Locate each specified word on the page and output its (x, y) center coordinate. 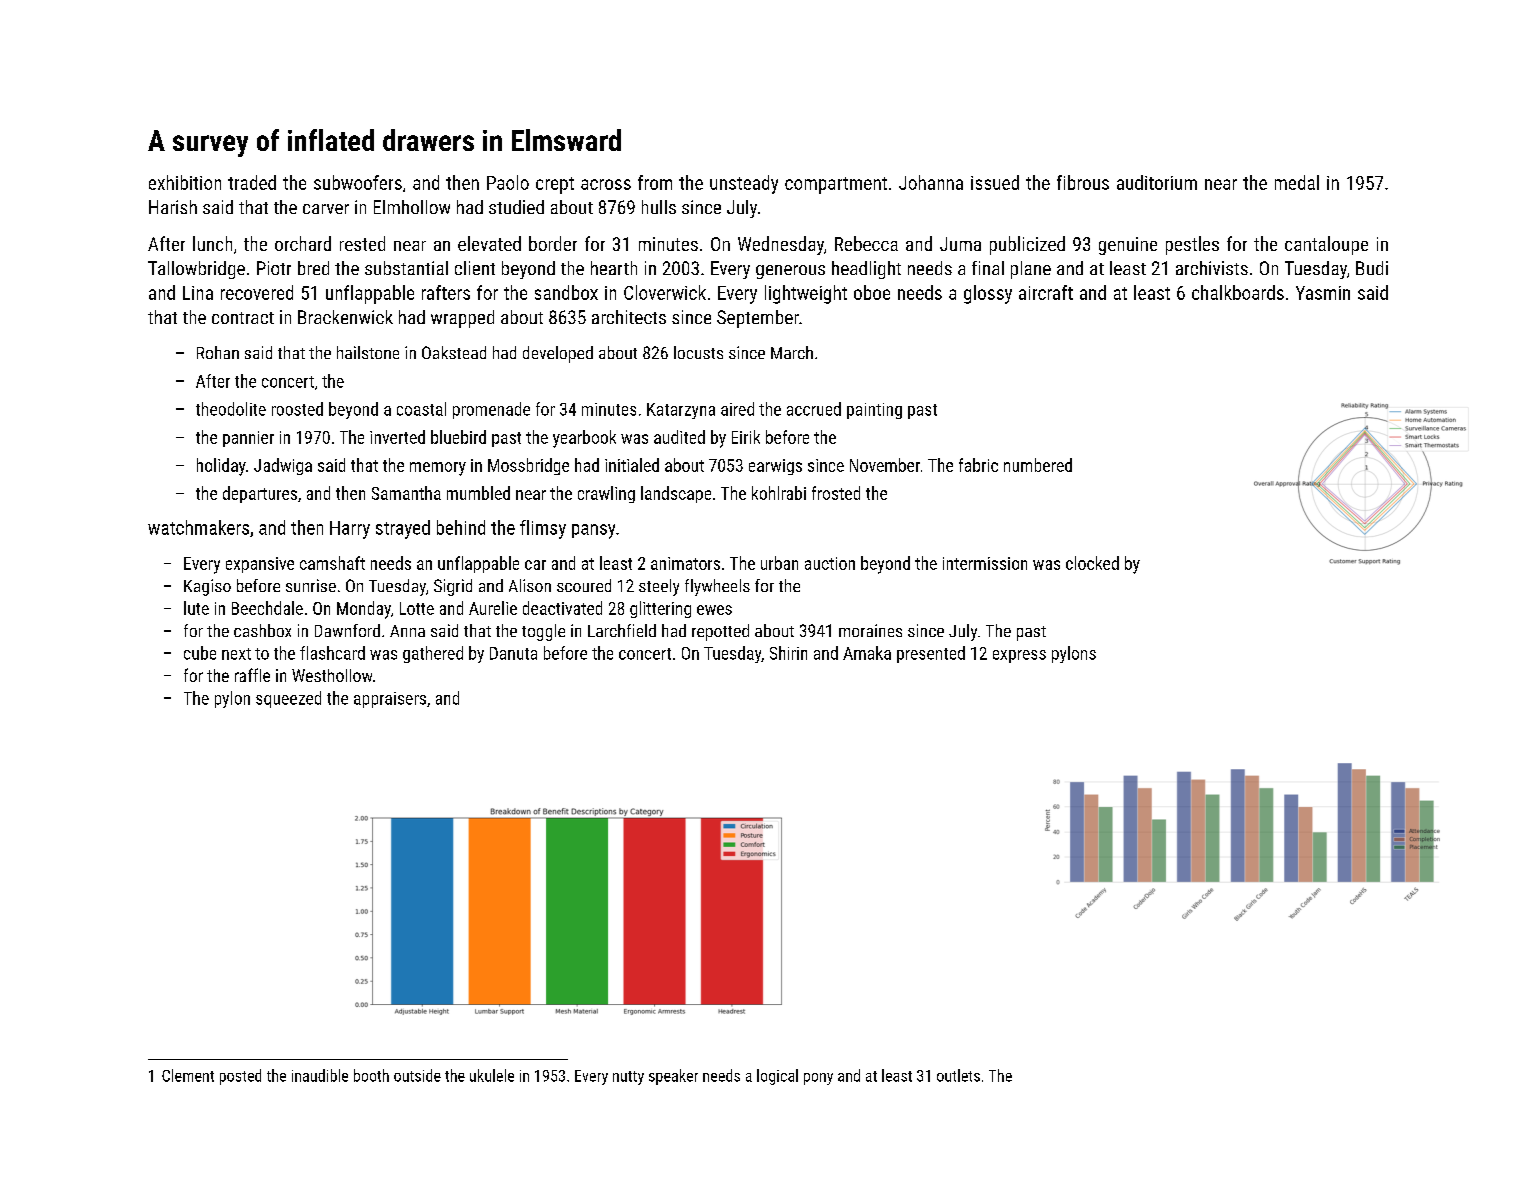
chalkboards (1238, 292)
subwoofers (358, 182)
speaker (673, 1077)
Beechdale (267, 608)
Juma (960, 244)
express (1019, 656)
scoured (584, 585)
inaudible (320, 1075)
